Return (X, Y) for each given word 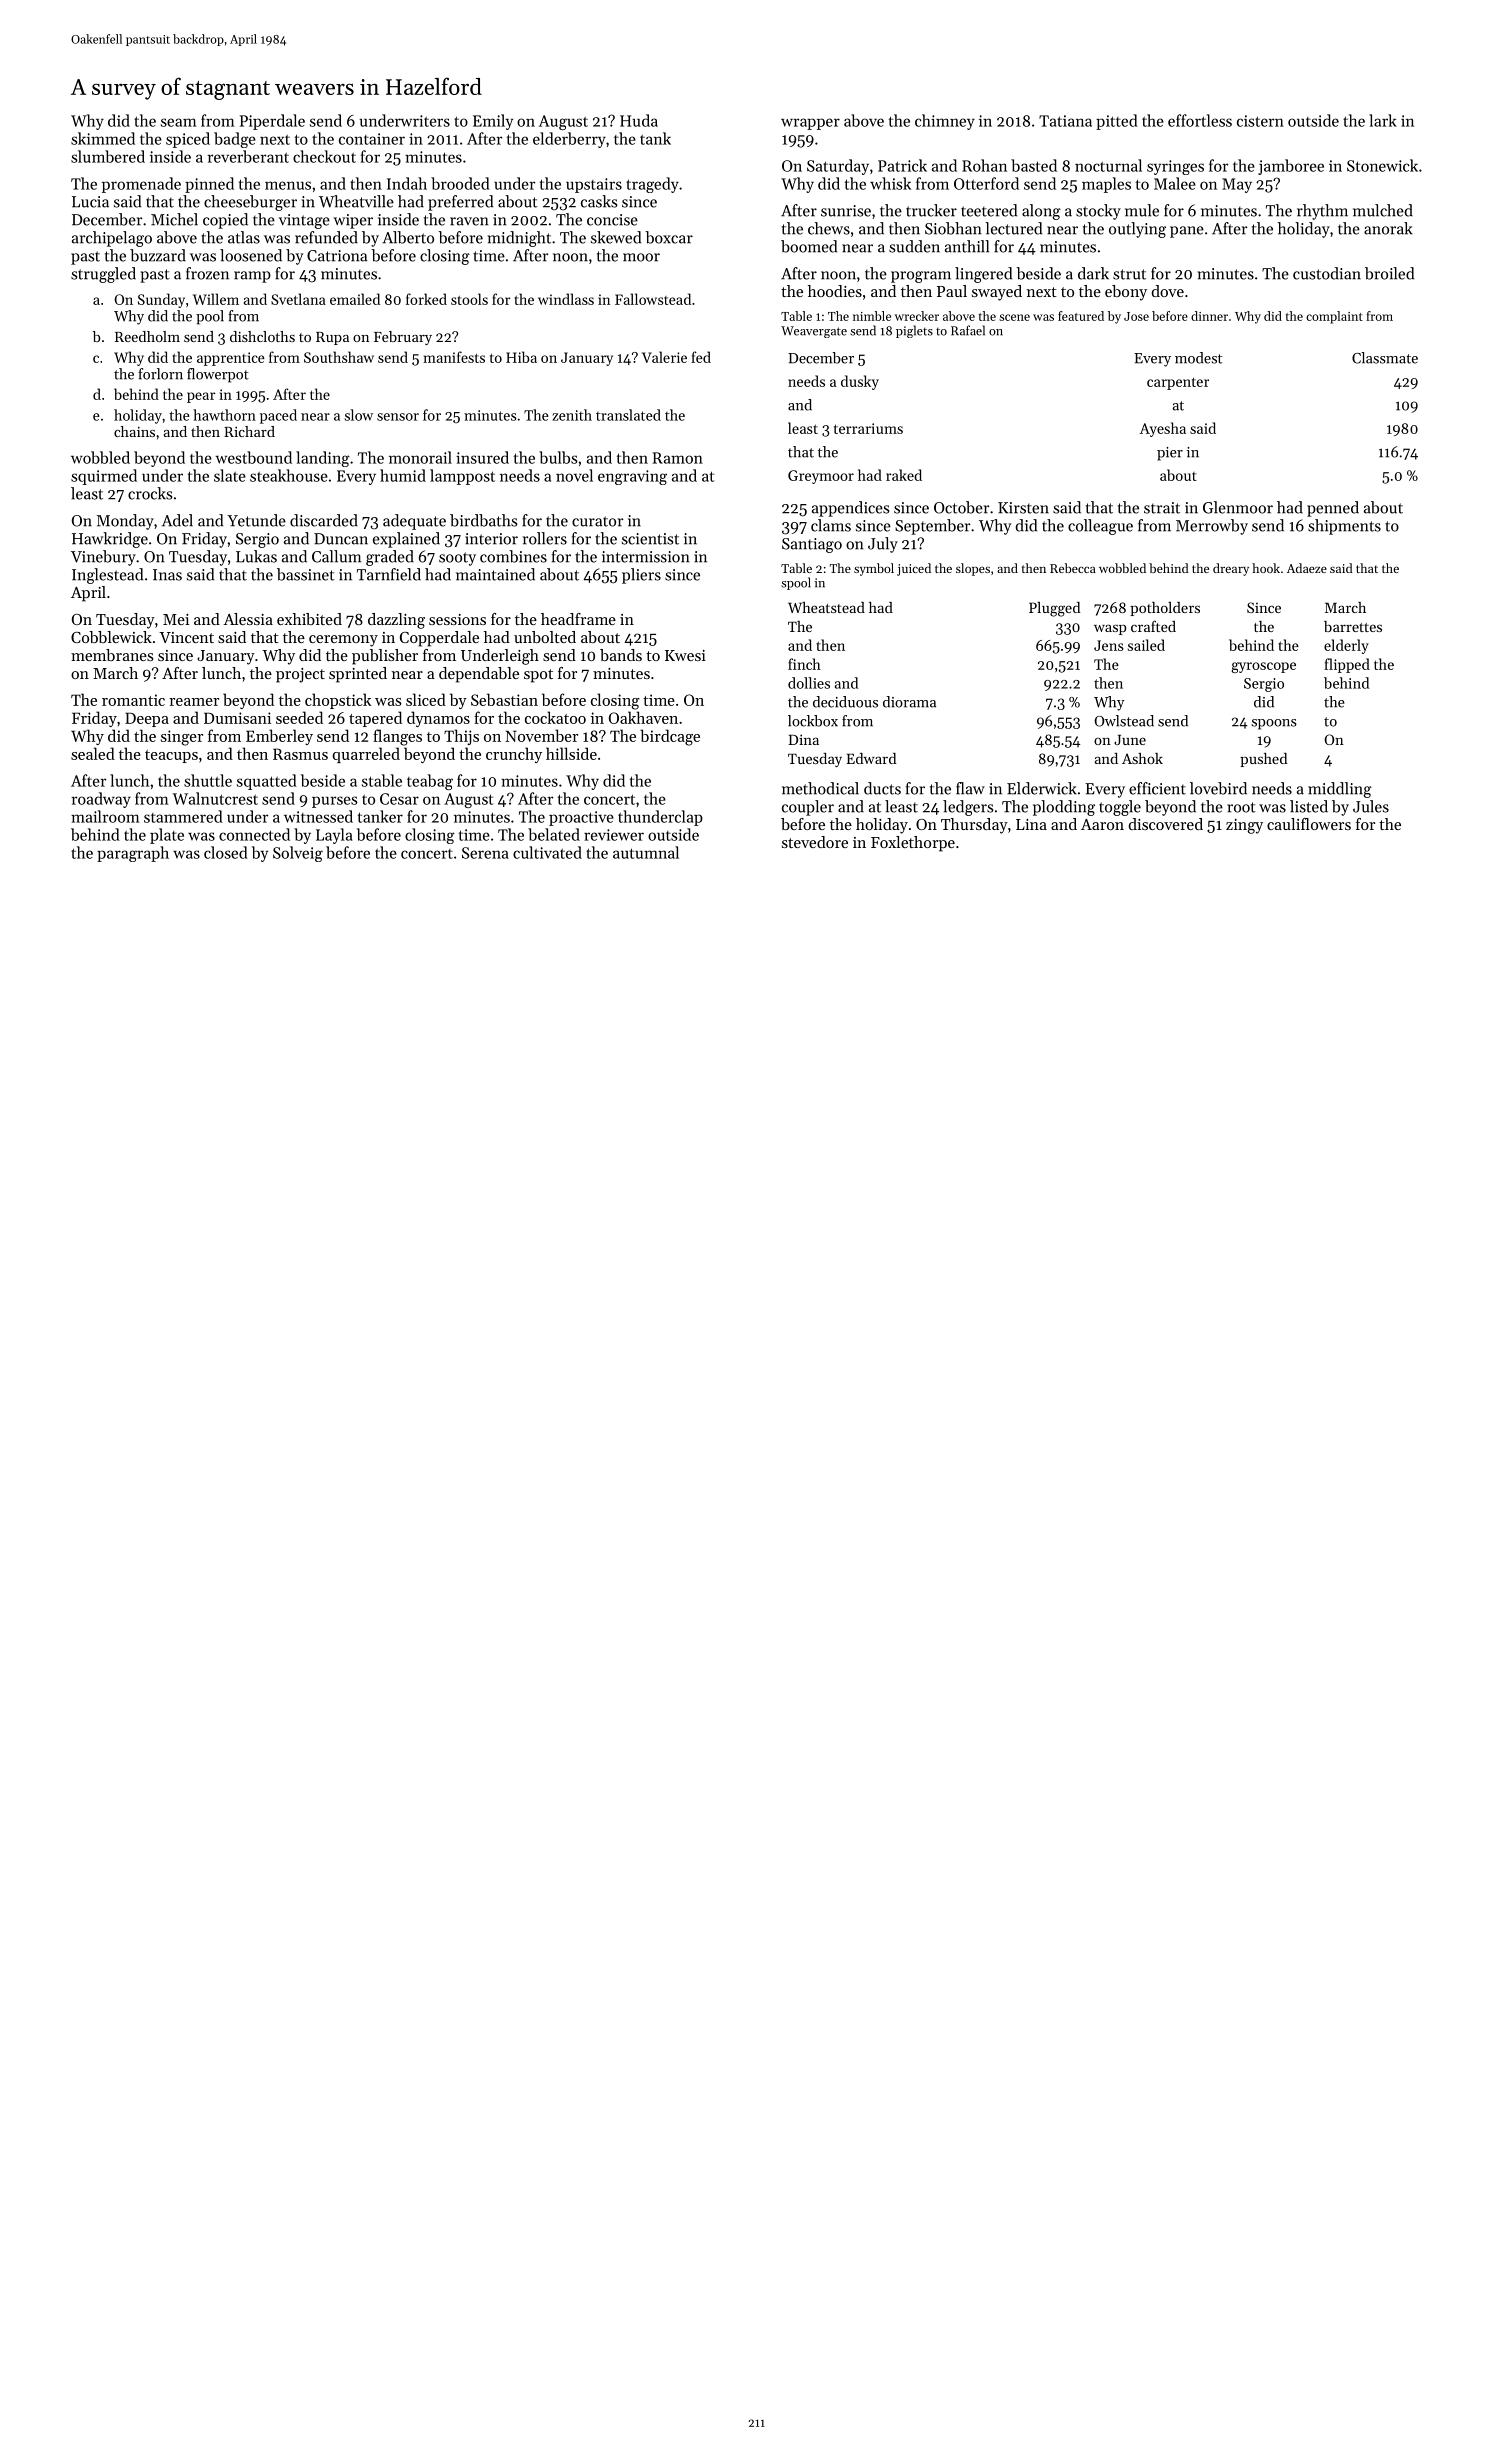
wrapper (810, 124)
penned (1333, 509)
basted (1034, 165)
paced (278, 416)
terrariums (868, 428)
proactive (581, 818)
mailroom (105, 816)
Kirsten (1023, 508)
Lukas (256, 556)
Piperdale (272, 122)
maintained (495, 574)
